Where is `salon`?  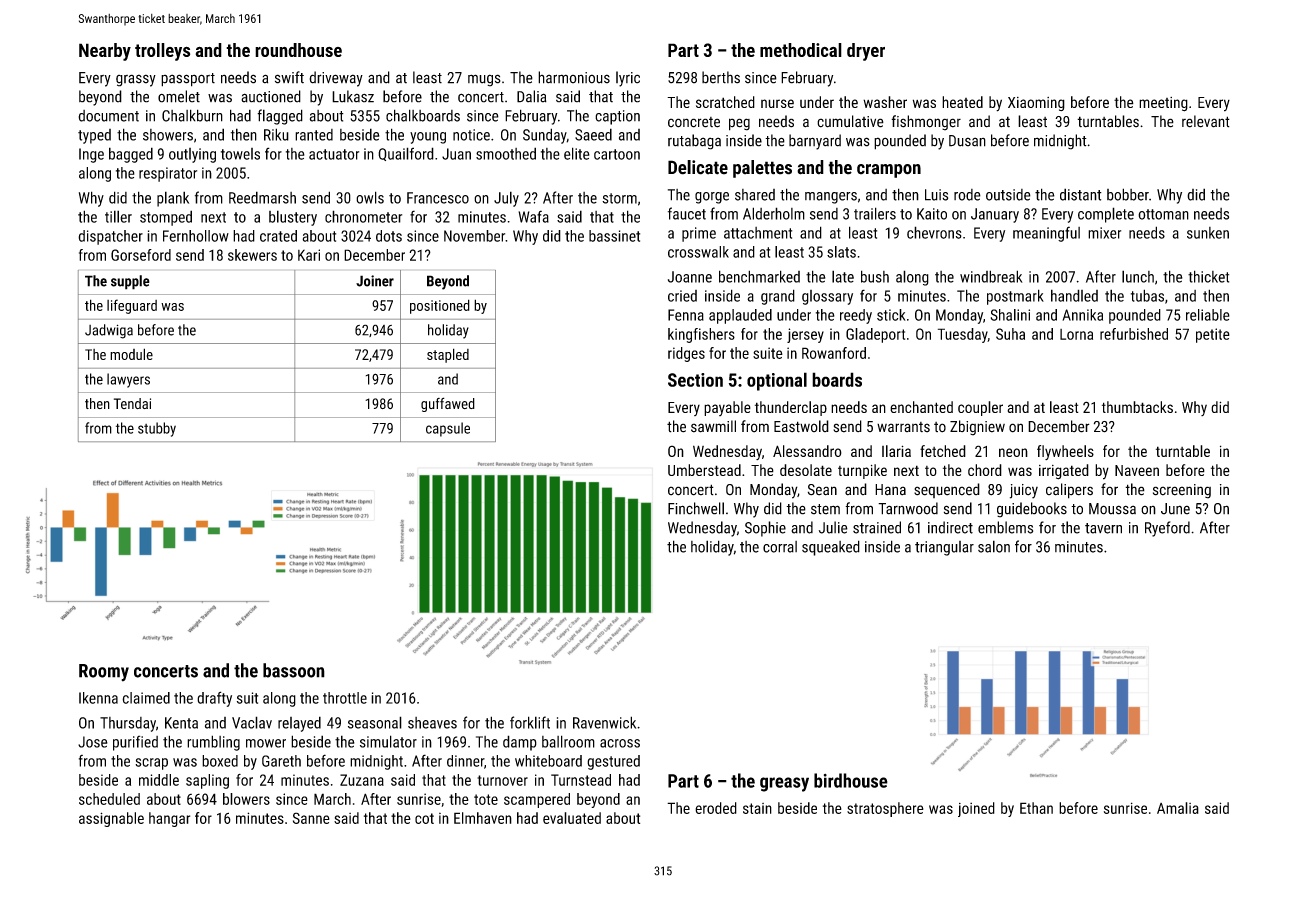
salon is located at coordinates (994, 546).
